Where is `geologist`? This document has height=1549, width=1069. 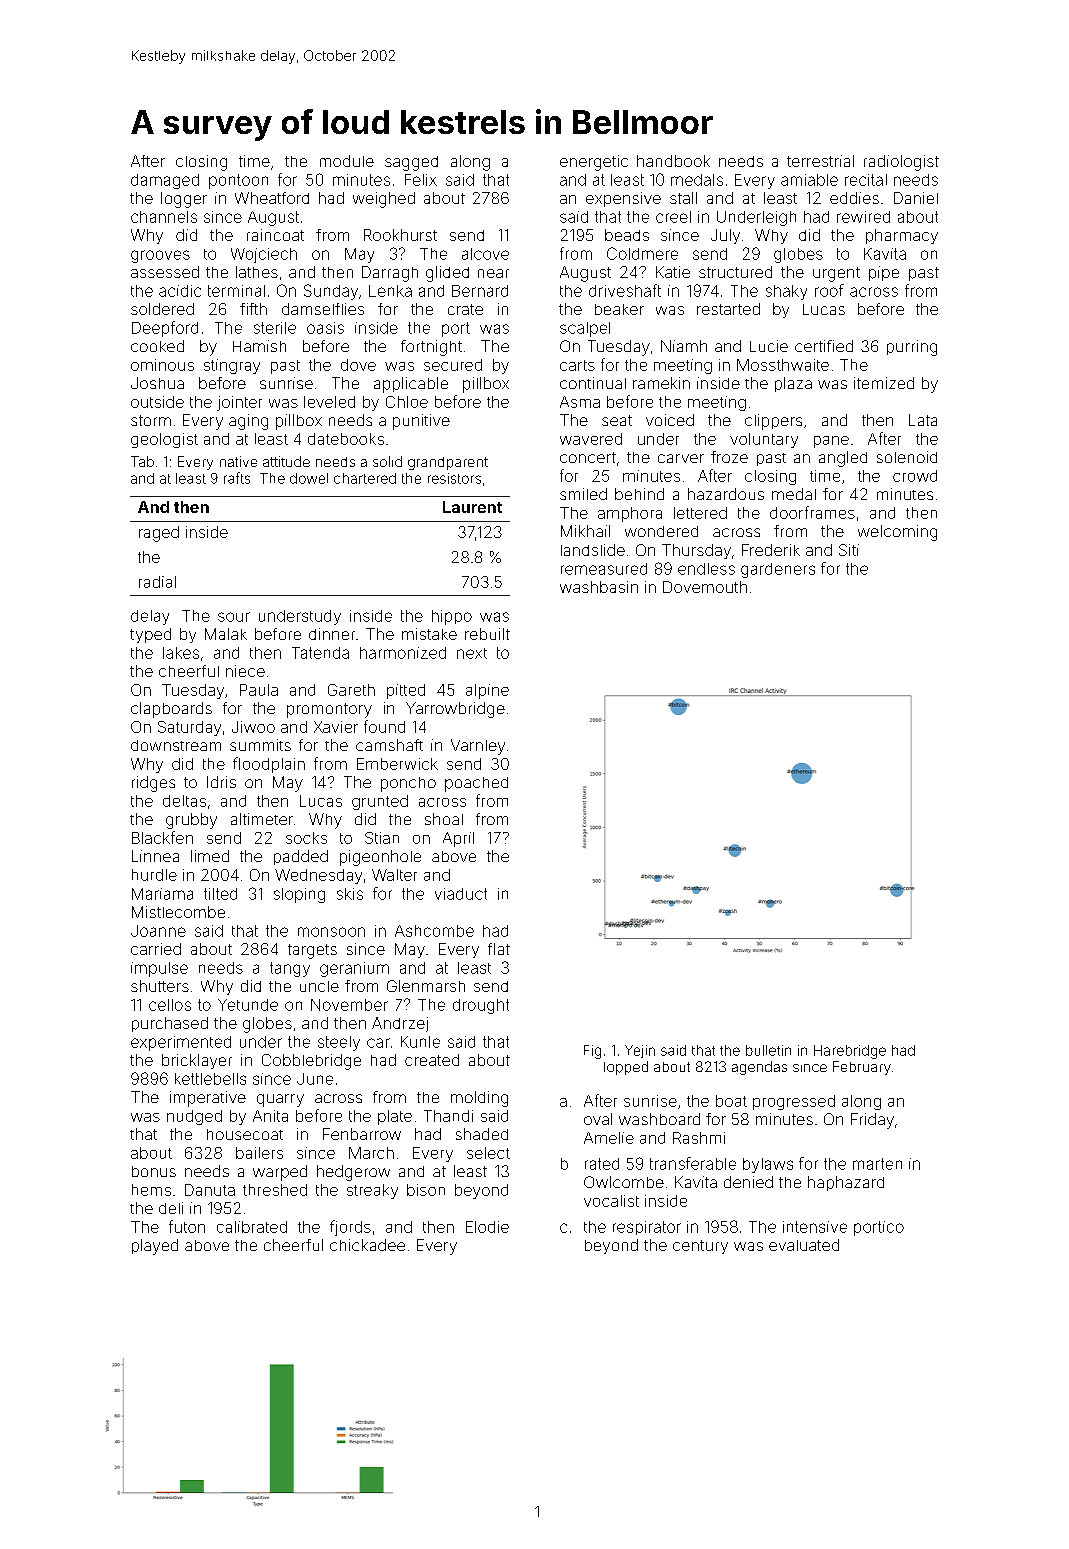 geologist is located at coordinates (164, 440).
